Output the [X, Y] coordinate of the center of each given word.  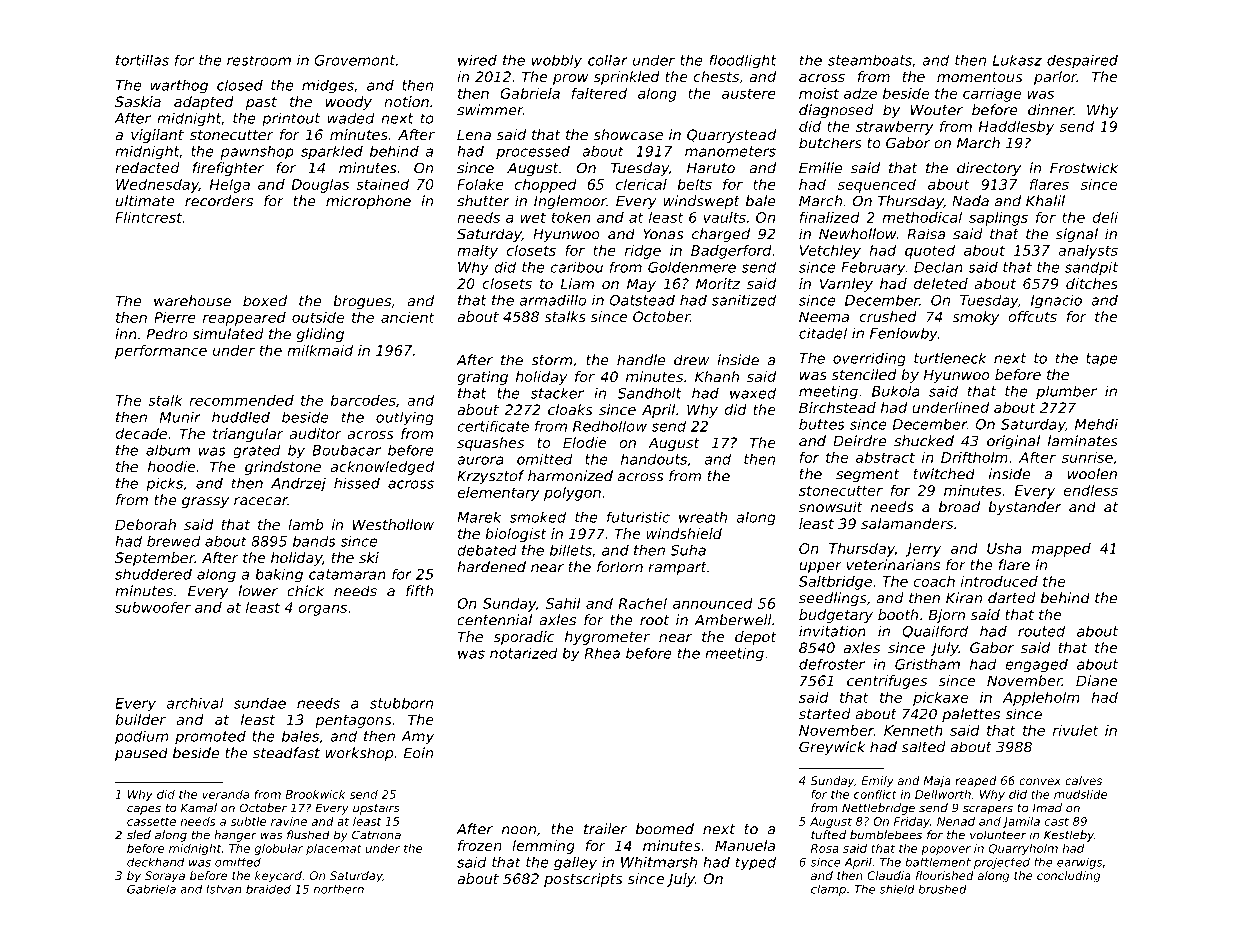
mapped [1061, 550]
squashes [490, 444]
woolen [1092, 474]
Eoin [418, 753]
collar [608, 60]
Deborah [145, 524]
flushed [308, 835]
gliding [320, 335]
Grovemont [354, 60]
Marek [479, 517]
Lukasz [1017, 60]
